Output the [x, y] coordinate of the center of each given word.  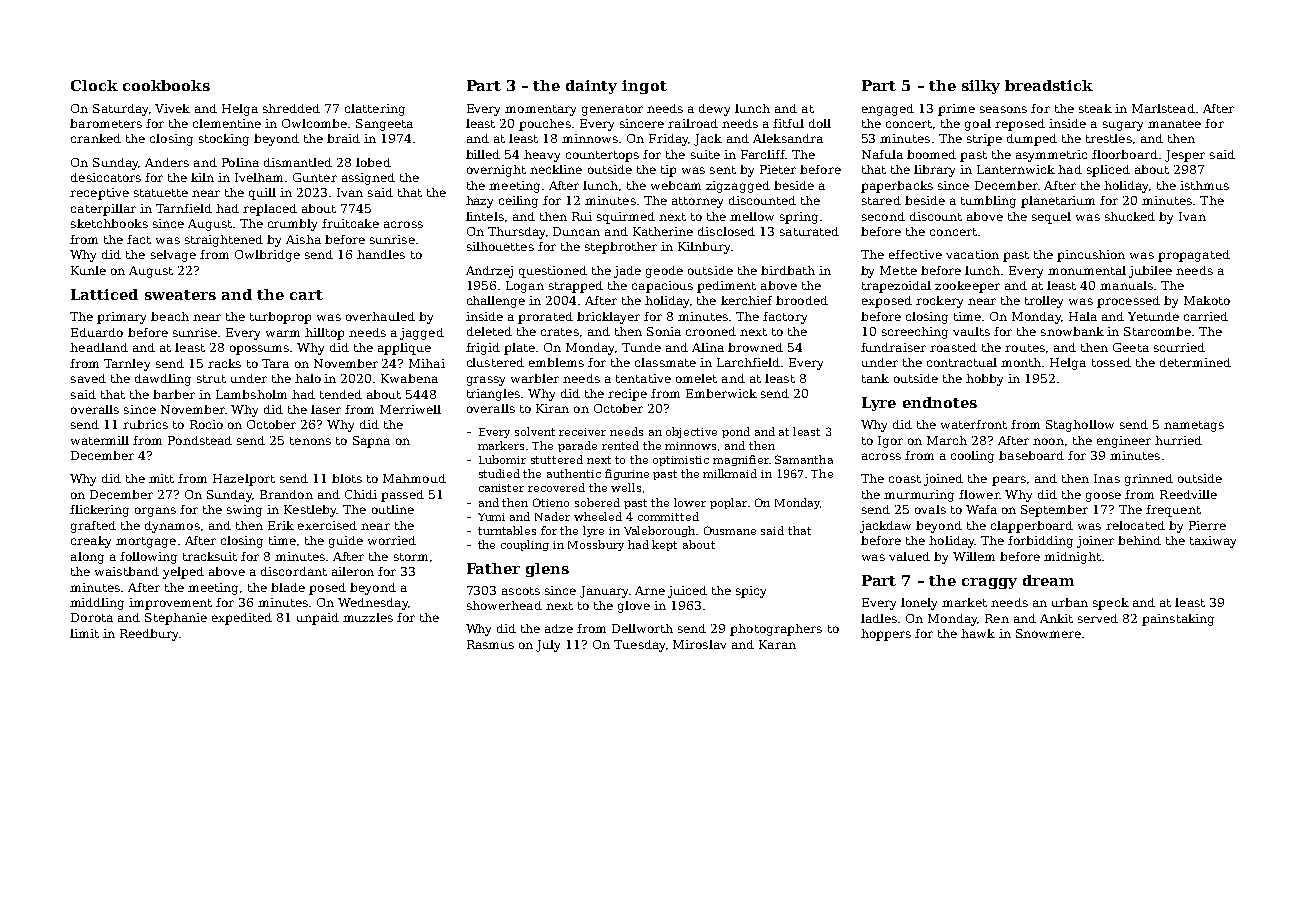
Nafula [882, 154]
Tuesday [639, 646]
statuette [161, 193]
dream [1048, 580]
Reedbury [149, 635]
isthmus [1204, 185]
